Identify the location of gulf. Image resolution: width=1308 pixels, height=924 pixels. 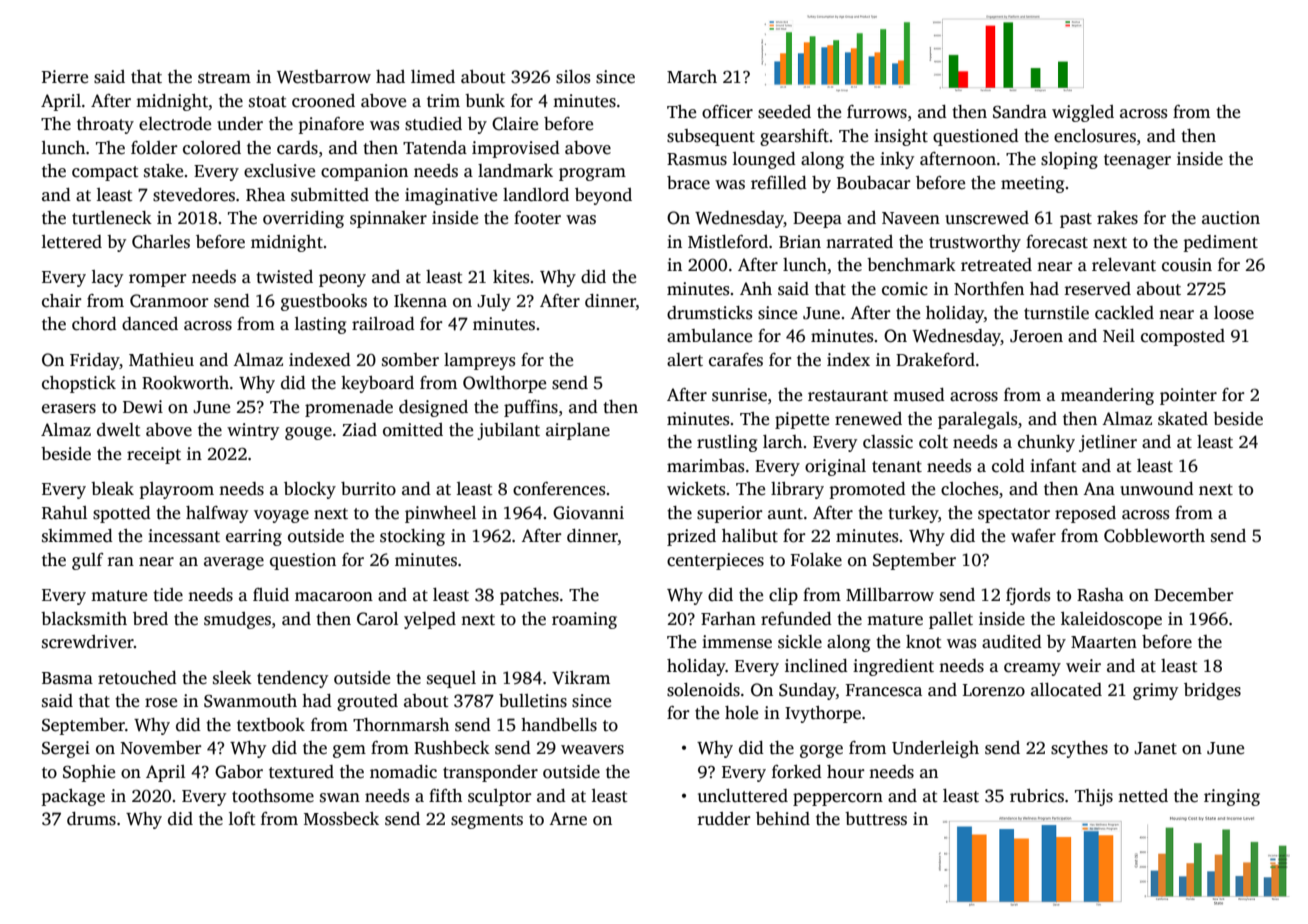
(88, 561).
